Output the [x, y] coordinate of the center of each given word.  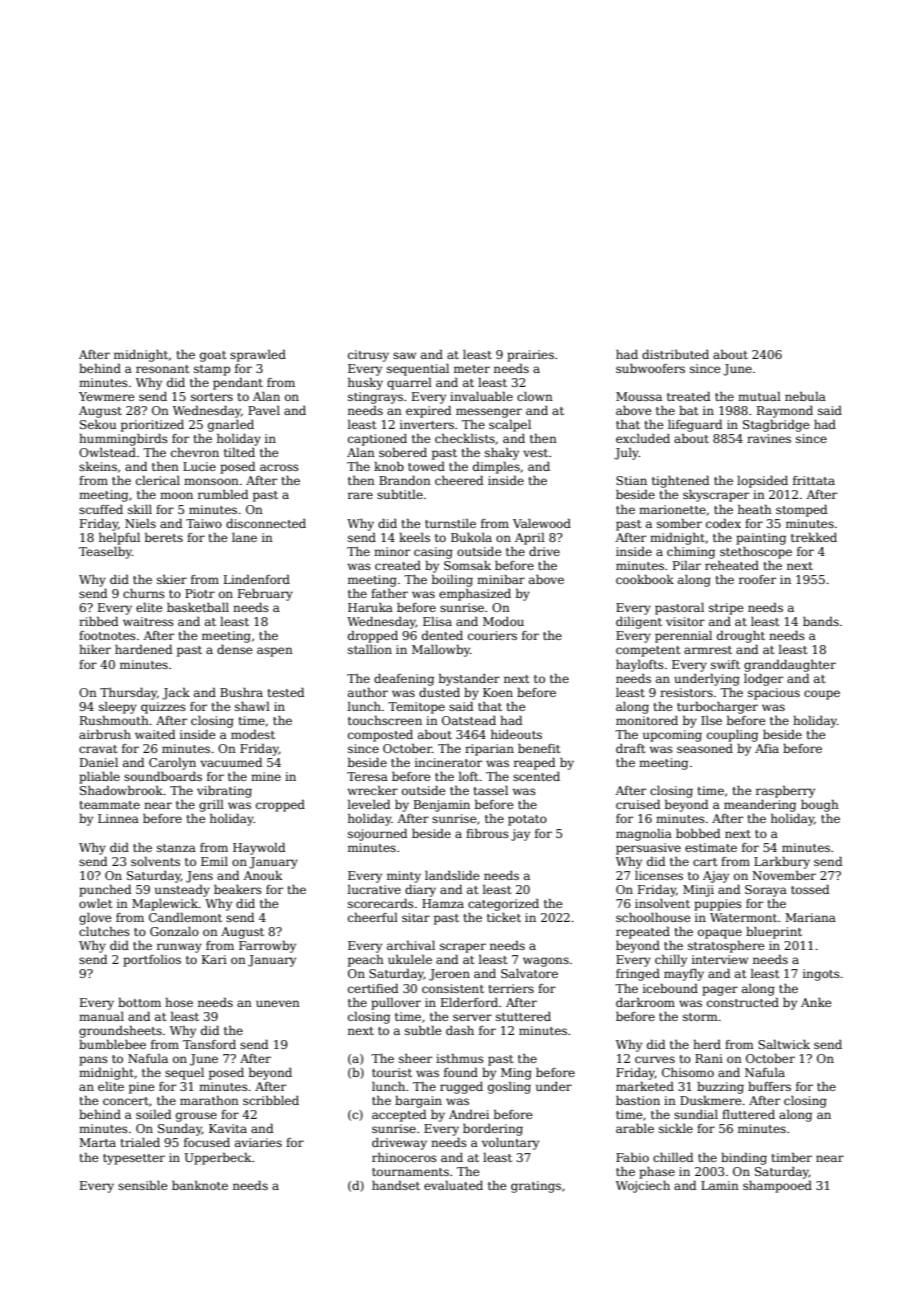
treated [688, 396]
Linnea [118, 818]
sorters [212, 397]
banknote [200, 1185]
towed [426, 466]
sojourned [377, 835]
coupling [732, 736]
